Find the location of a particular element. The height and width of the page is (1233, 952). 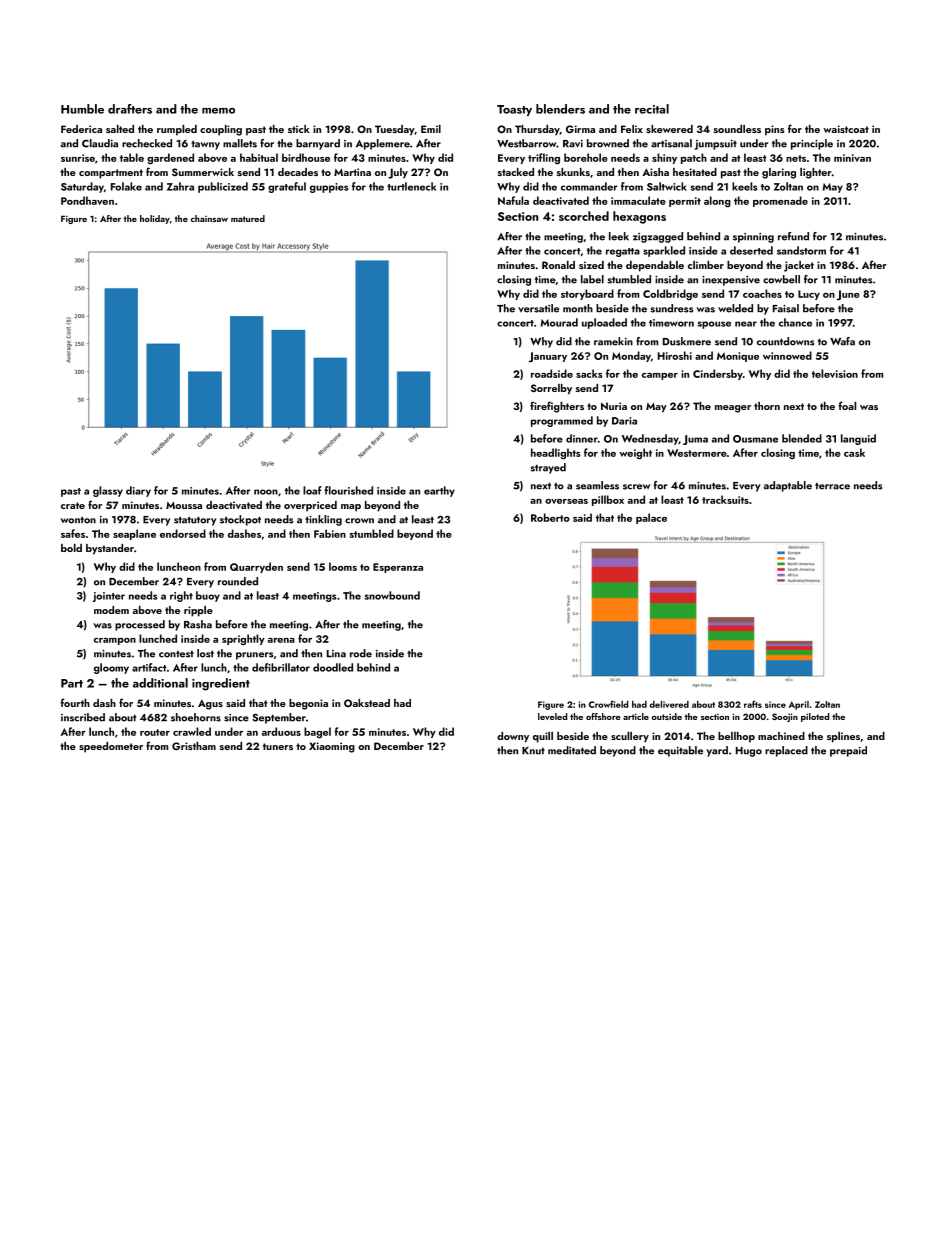

foal is located at coordinates (847, 405).
